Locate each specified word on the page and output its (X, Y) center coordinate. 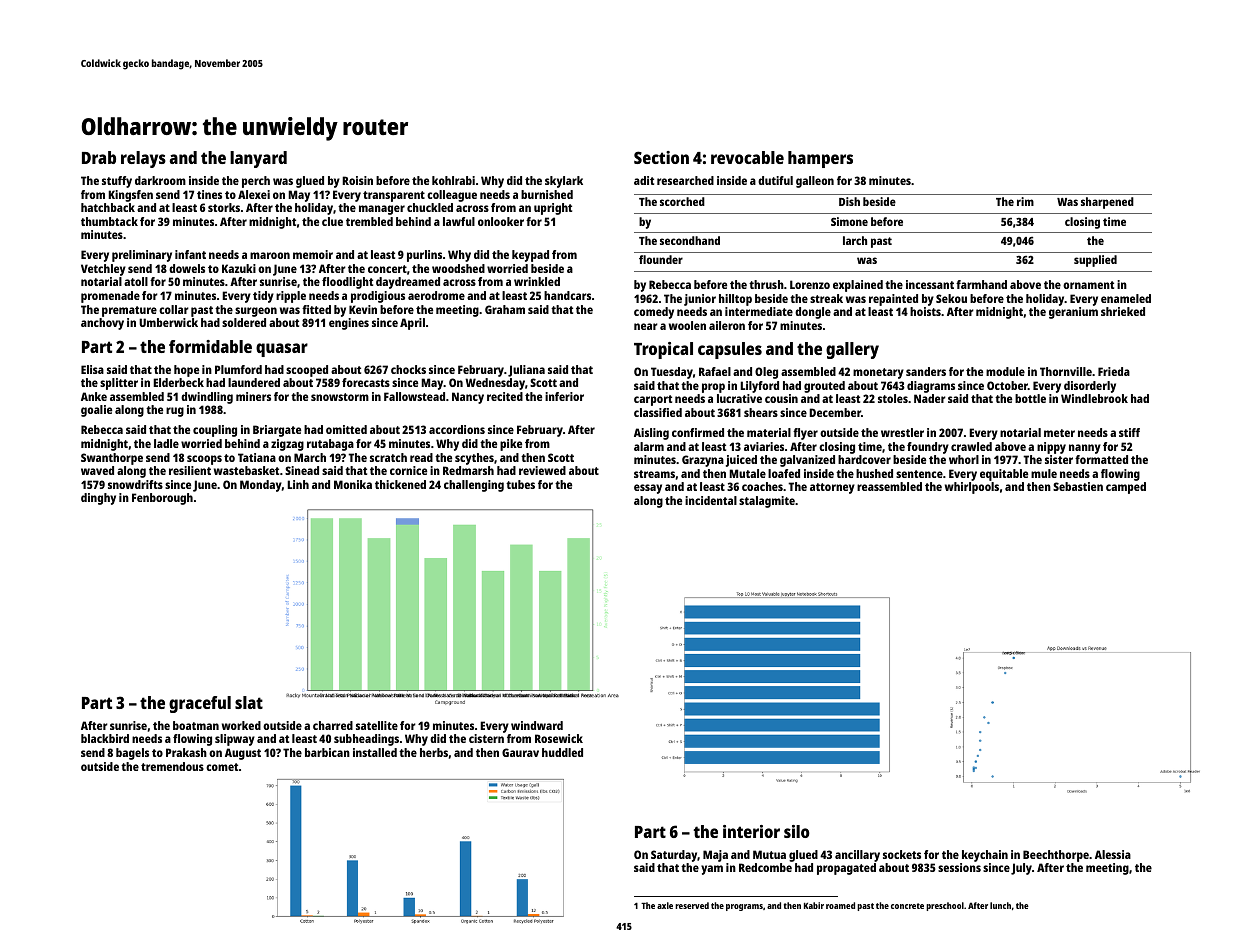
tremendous (172, 766)
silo (797, 831)
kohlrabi (453, 180)
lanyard (258, 159)
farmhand (981, 284)
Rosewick (559, 738)
